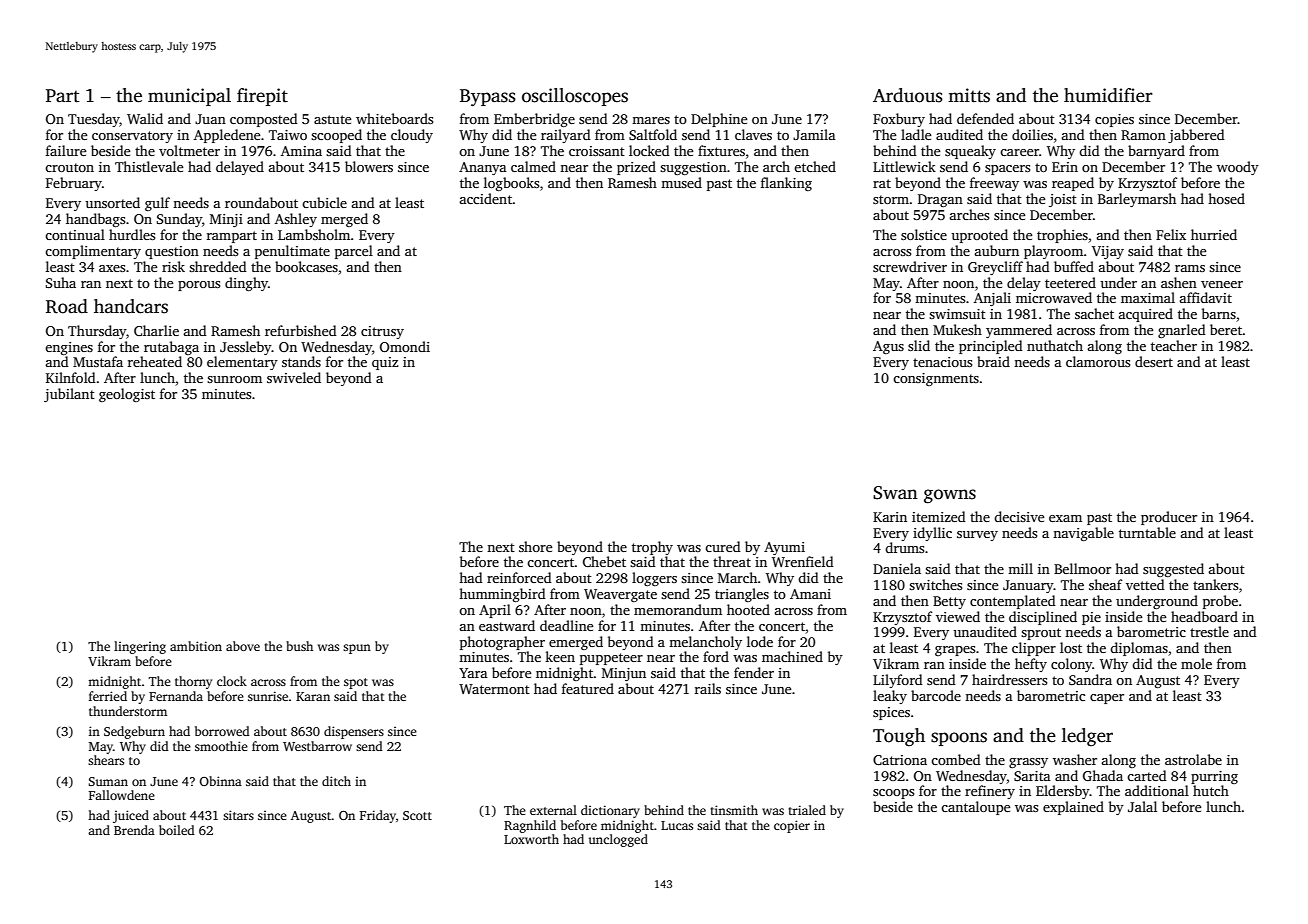 This screenshot has width=1308, height=924. Describe the element at coordinates (108, 781) in the screenshot. I see `Suman` at that location.
